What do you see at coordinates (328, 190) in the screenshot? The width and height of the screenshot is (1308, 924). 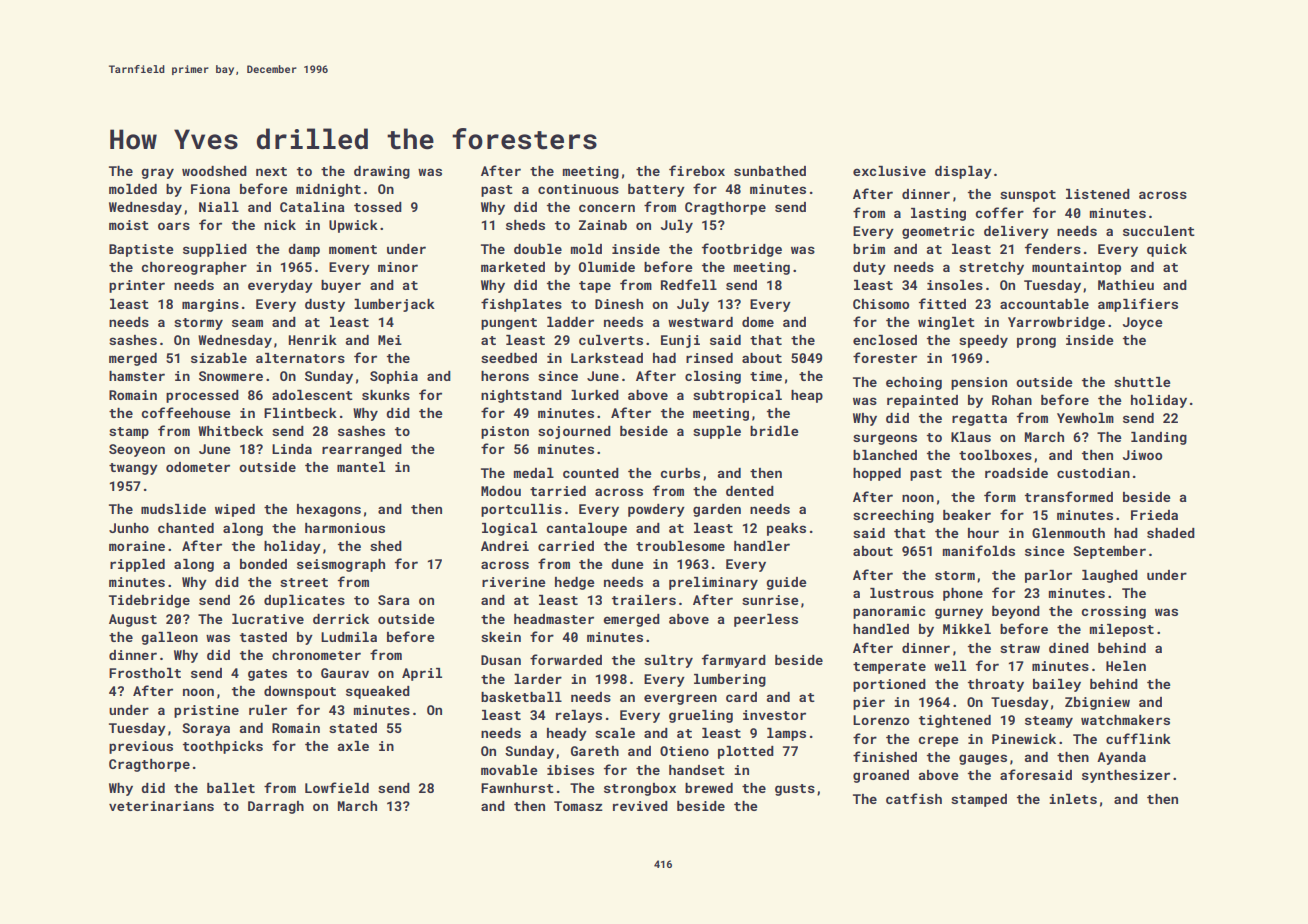 I see `midnight` at bounding box center [328, 190].
